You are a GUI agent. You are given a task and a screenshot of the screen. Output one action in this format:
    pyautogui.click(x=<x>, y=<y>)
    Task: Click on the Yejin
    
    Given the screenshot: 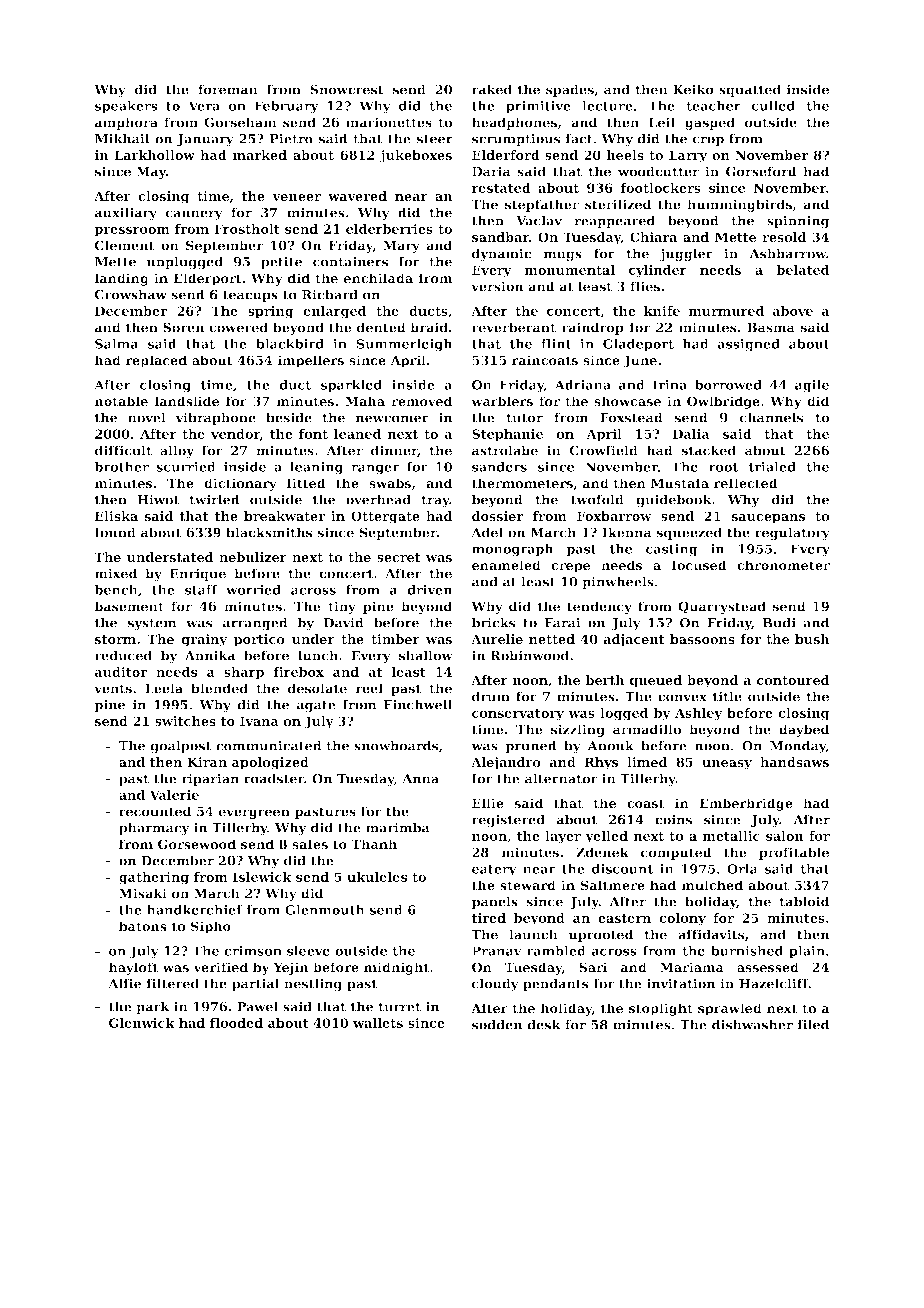 What is the action you would take?
    pyautogui.click(x=291, y=968)
